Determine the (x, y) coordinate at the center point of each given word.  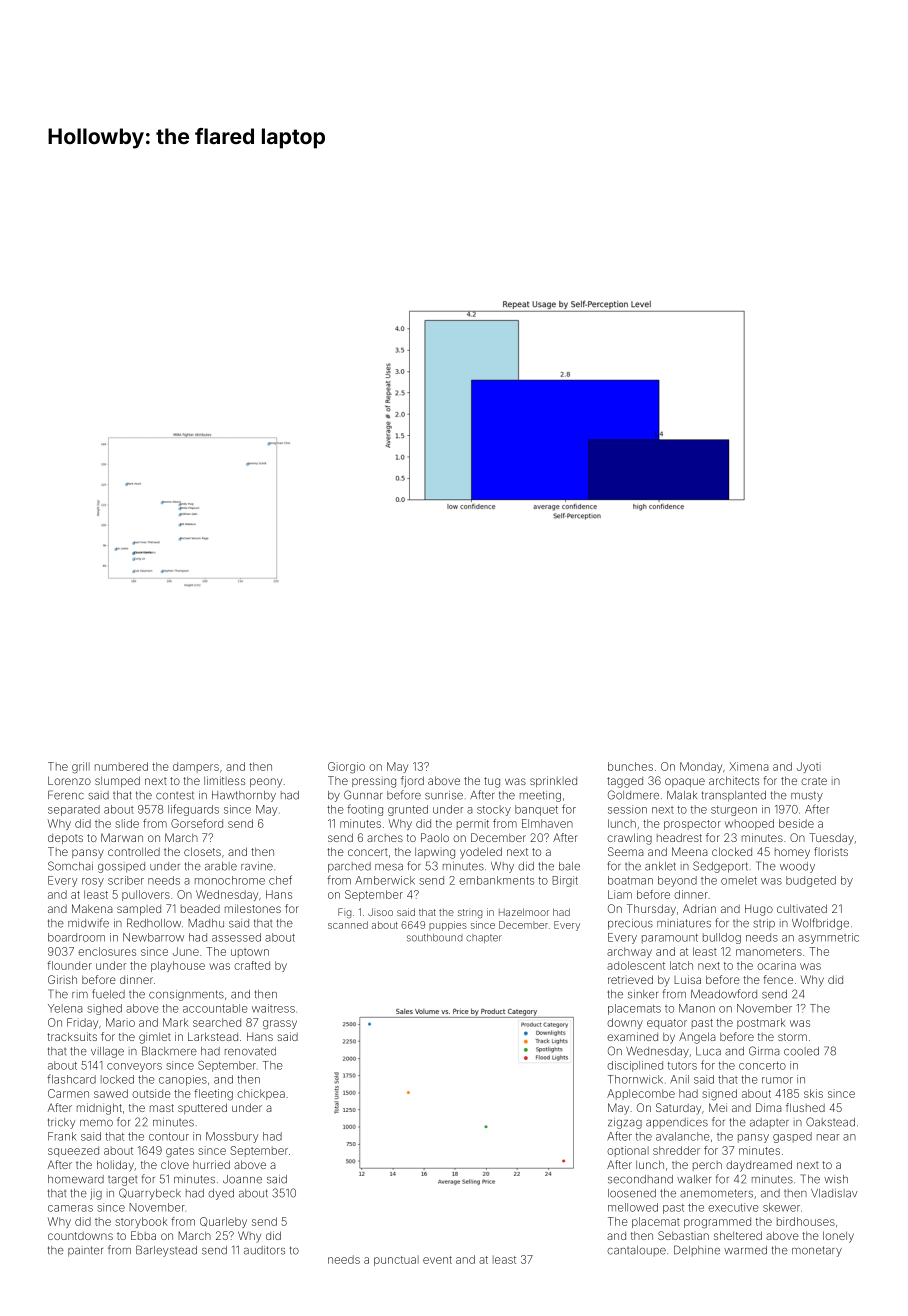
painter (85, 1251)
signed (719, 1095)
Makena (92, 908)
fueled (108, 994)
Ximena (749, 766)
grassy (280, 1025)
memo (96, 1123)
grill (81, 768)
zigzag (625, 1123)
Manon (697, 1008)
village (107, 1052)
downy (625, 1023)
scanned (348, 925)
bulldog (722, 938)
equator (667, 1024)
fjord (412, 782)
